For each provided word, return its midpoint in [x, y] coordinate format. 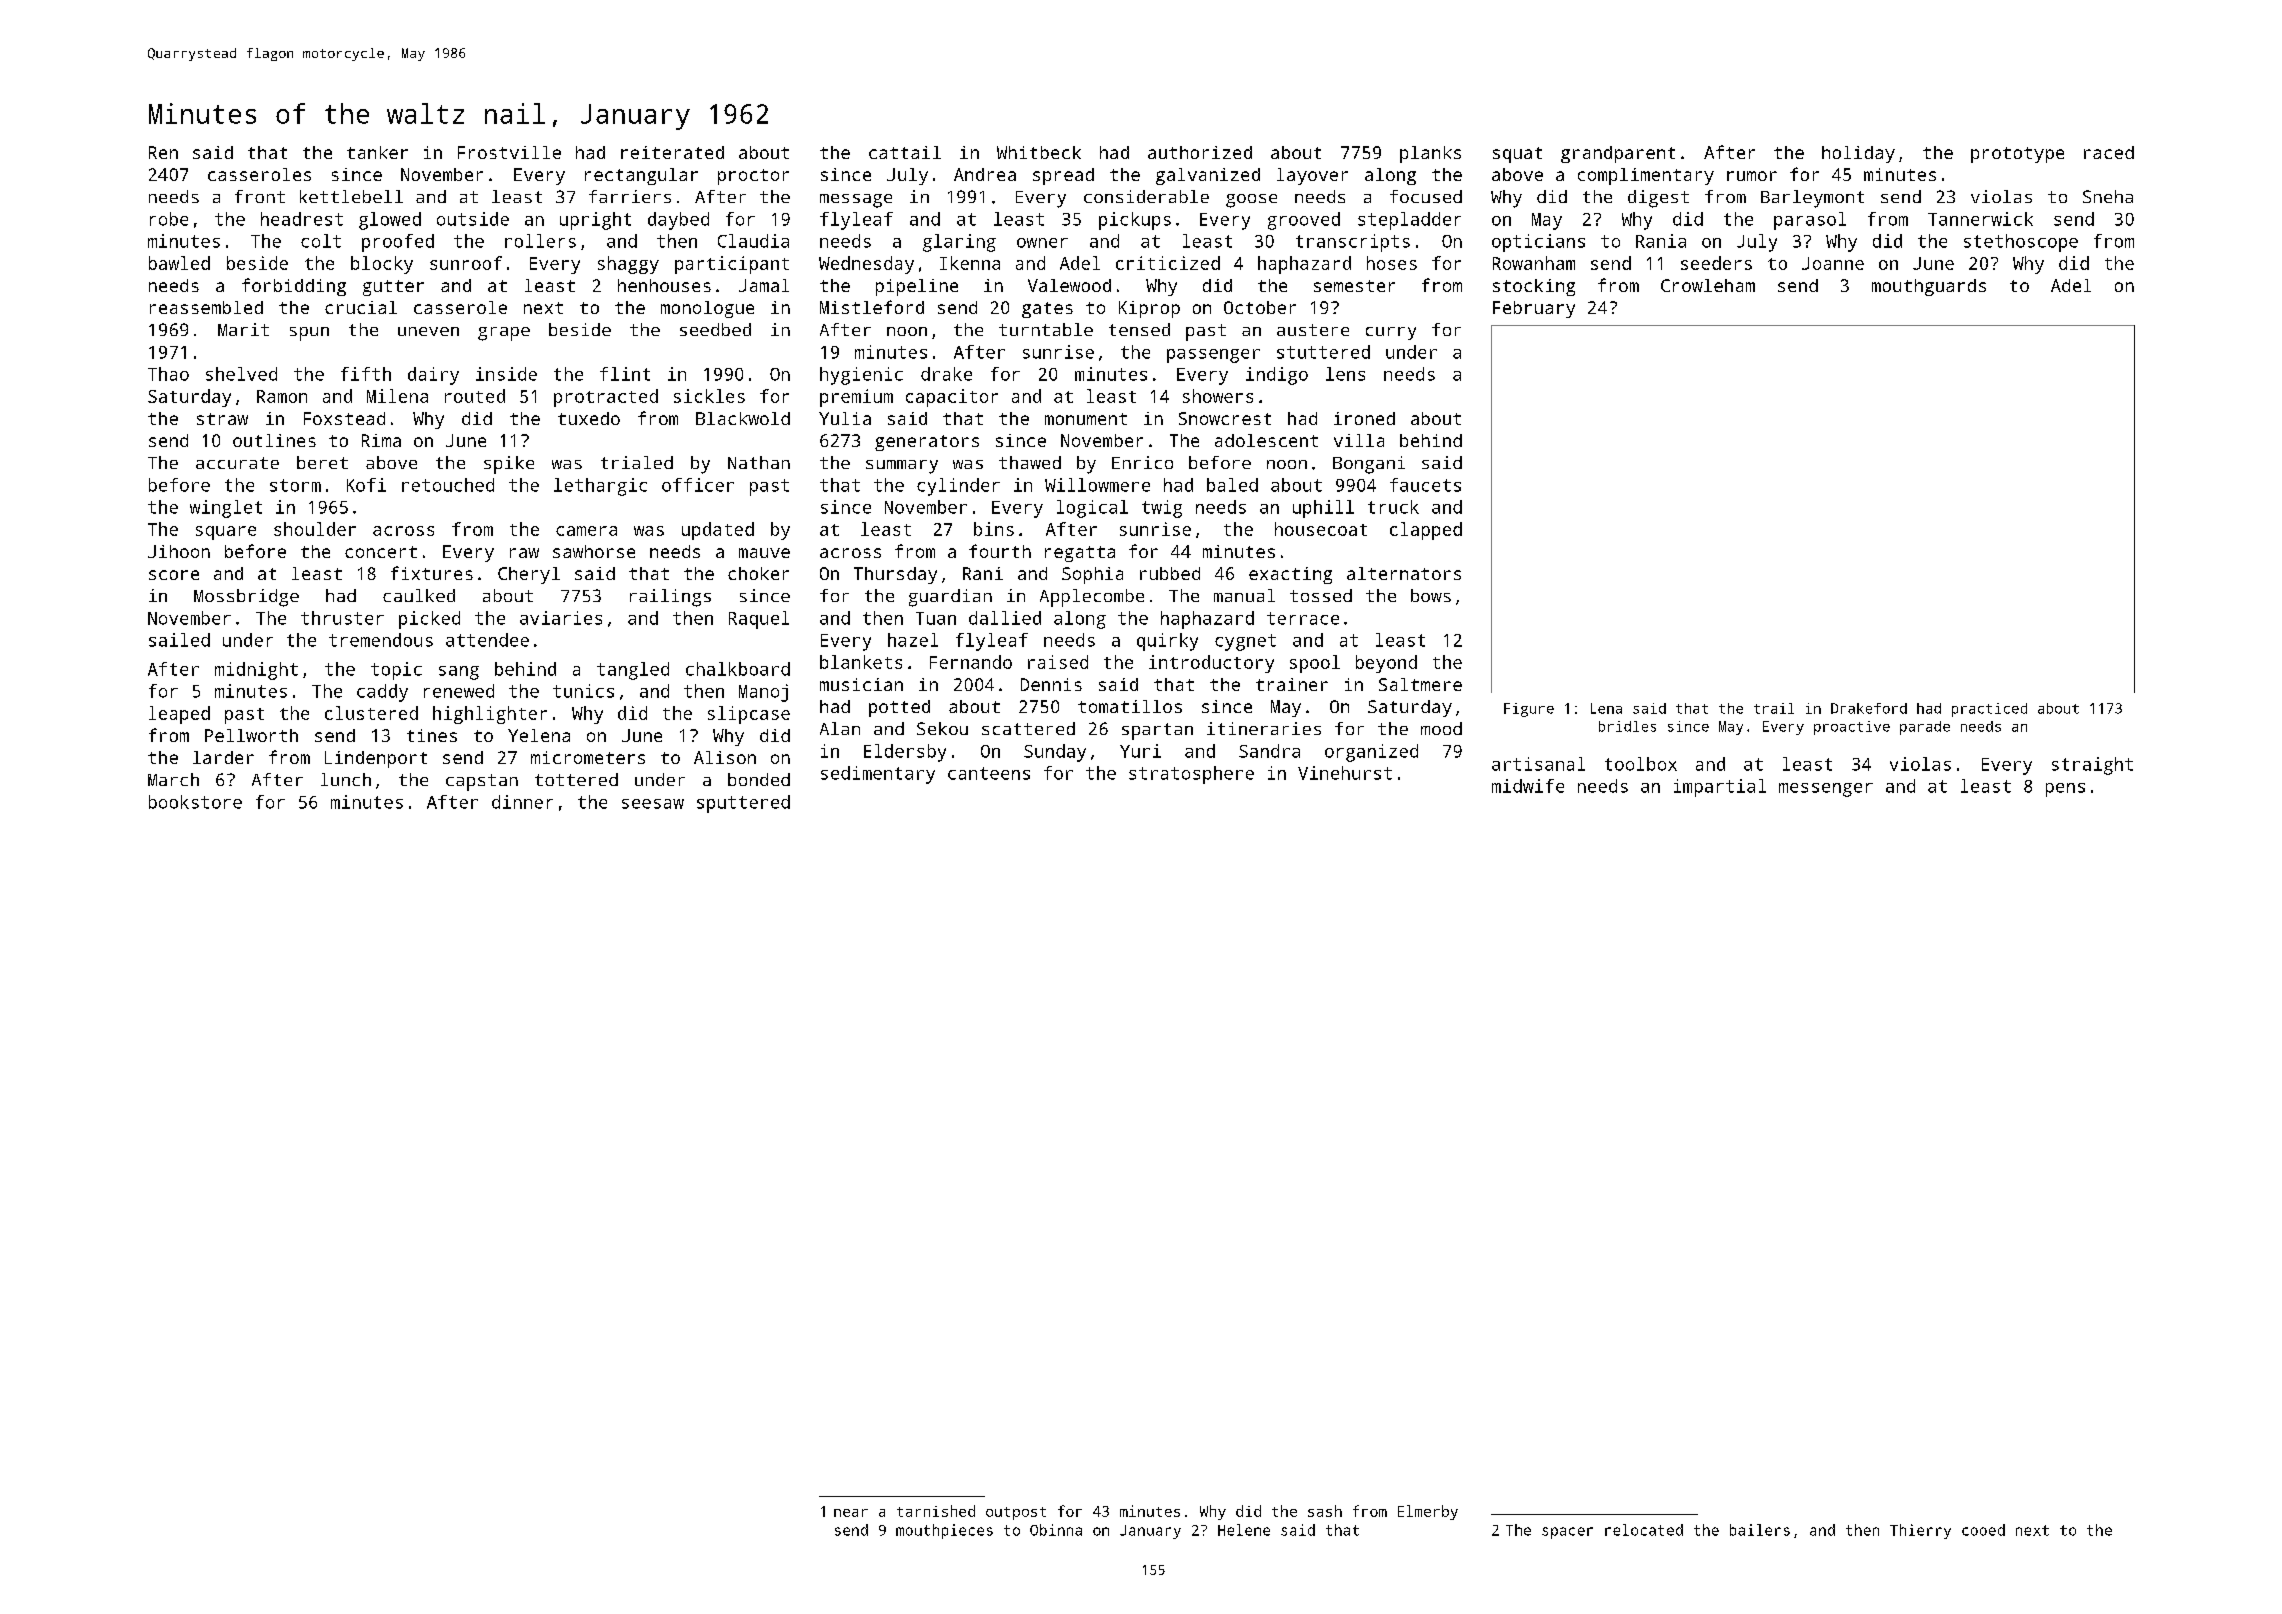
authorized [1200, 152]
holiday [1858, 154]
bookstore [195, 802]
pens [2065, 790]
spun [309, 334]
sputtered [743, 804]
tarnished [936, 1511]
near [851, 1513]
